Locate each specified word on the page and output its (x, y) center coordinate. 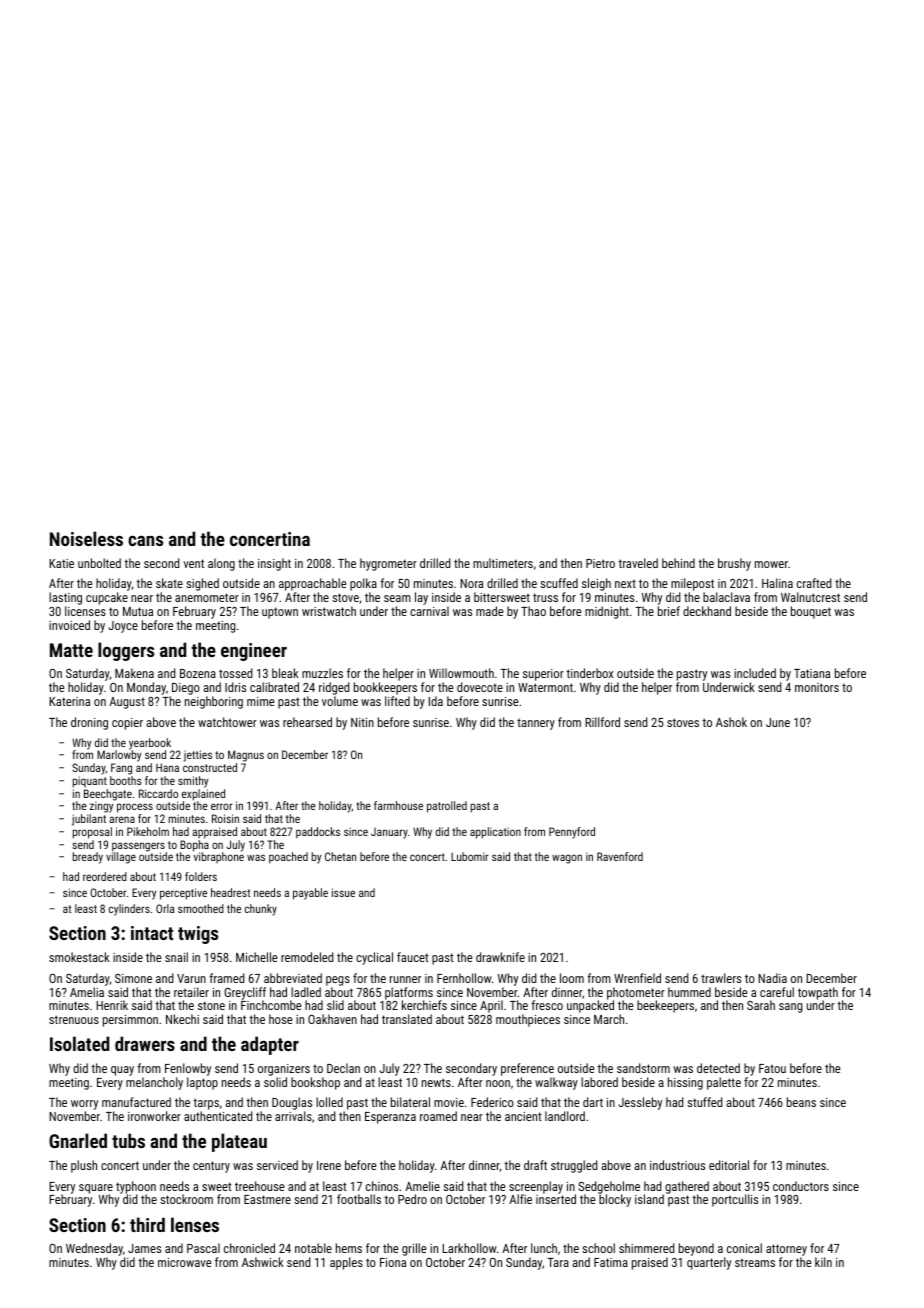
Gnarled (78, 1140)
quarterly (709, 1263)
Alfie (520, 1199)
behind (678, 563)
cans (145, 540)
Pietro (600, 563)
